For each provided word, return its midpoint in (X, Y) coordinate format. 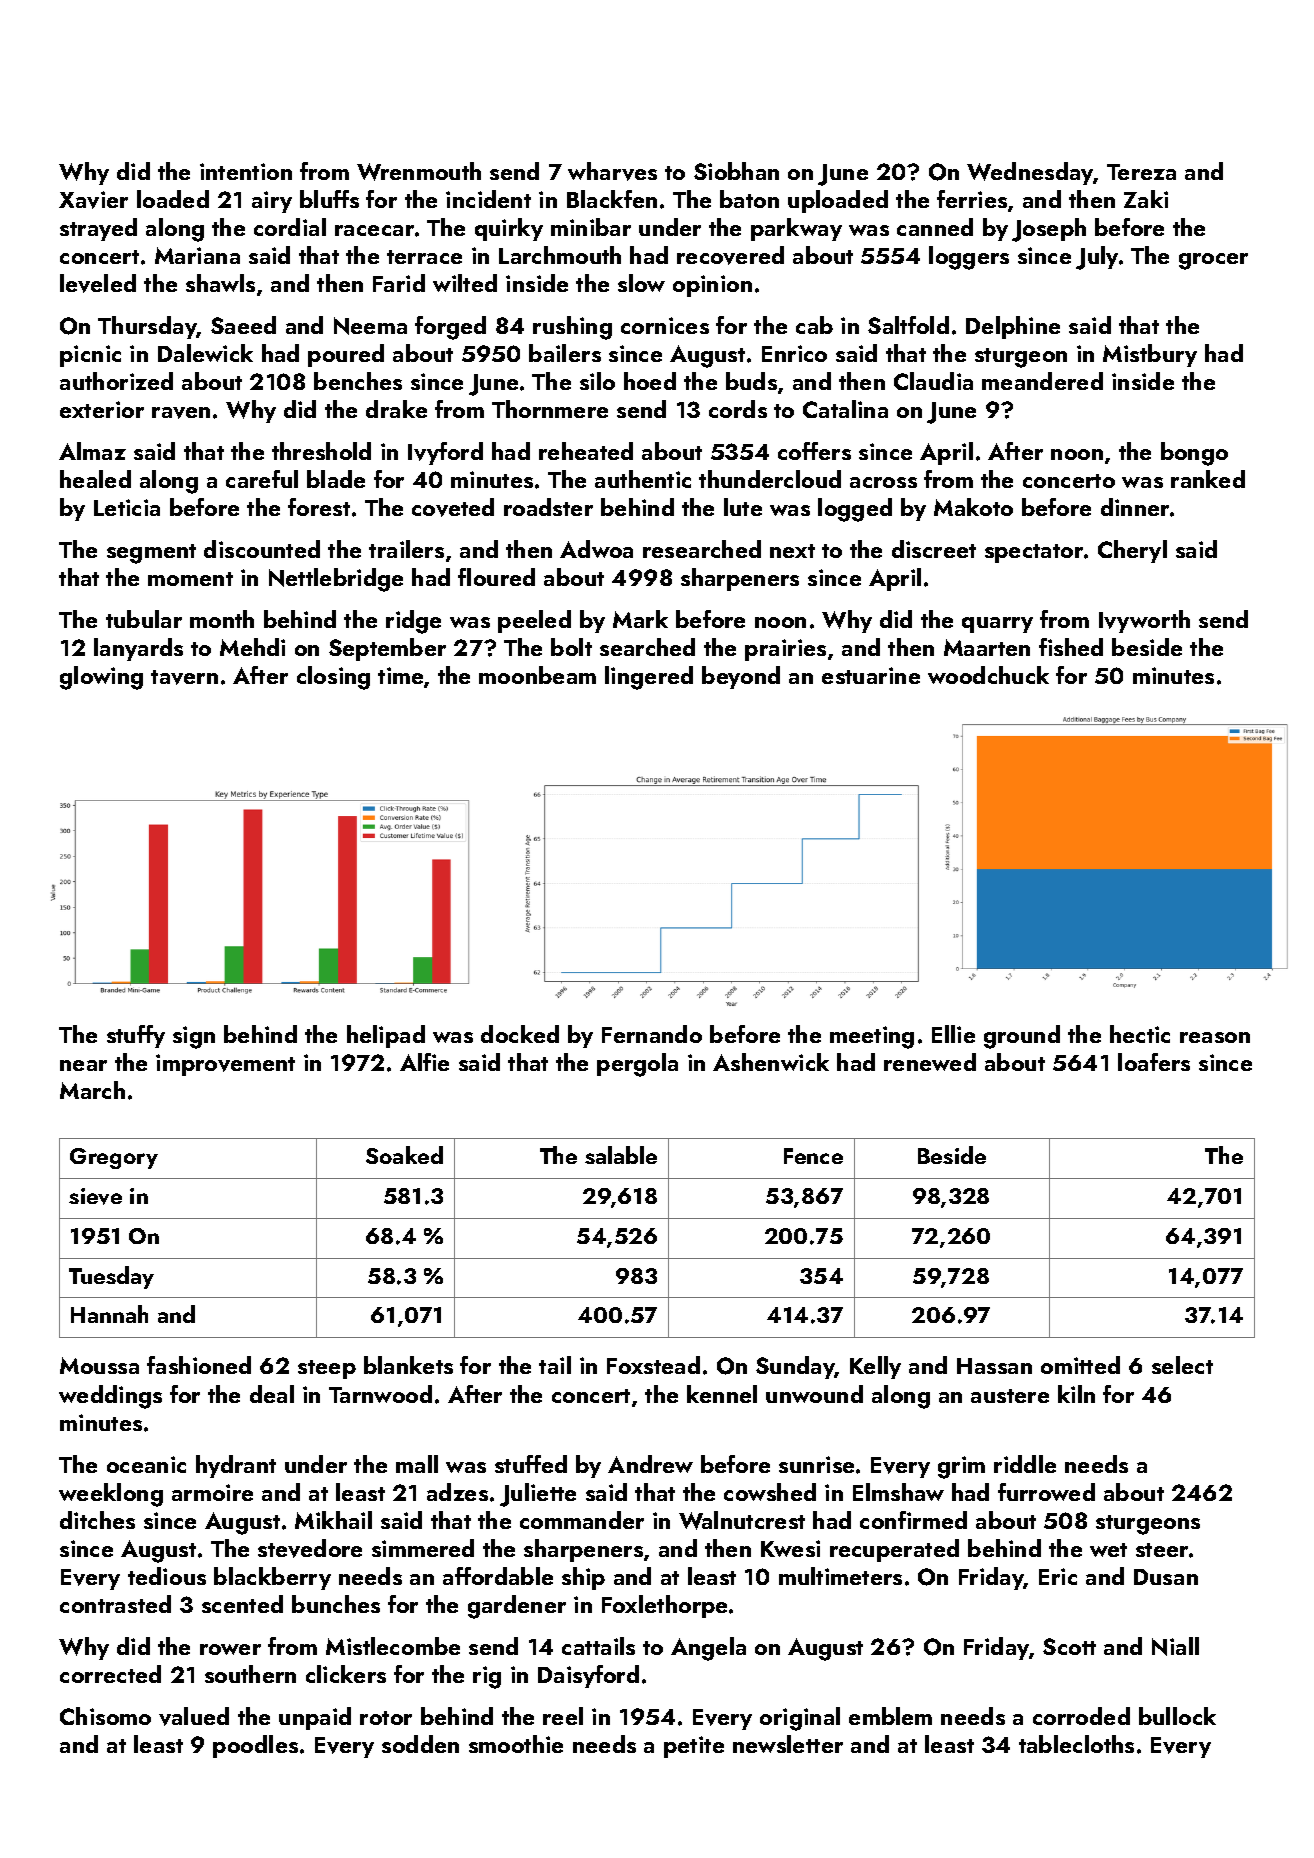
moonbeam (537, 675)
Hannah (109, 1314)
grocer (1213, 261)
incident (488, 199)
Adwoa (596, 549)
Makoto (973, 507)
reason (1215, 1037)
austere (1010, 1396)
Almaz (92, 451)
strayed (98, 229)
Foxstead (653, 1365)
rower (230, 1649)
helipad (386, 1036)
